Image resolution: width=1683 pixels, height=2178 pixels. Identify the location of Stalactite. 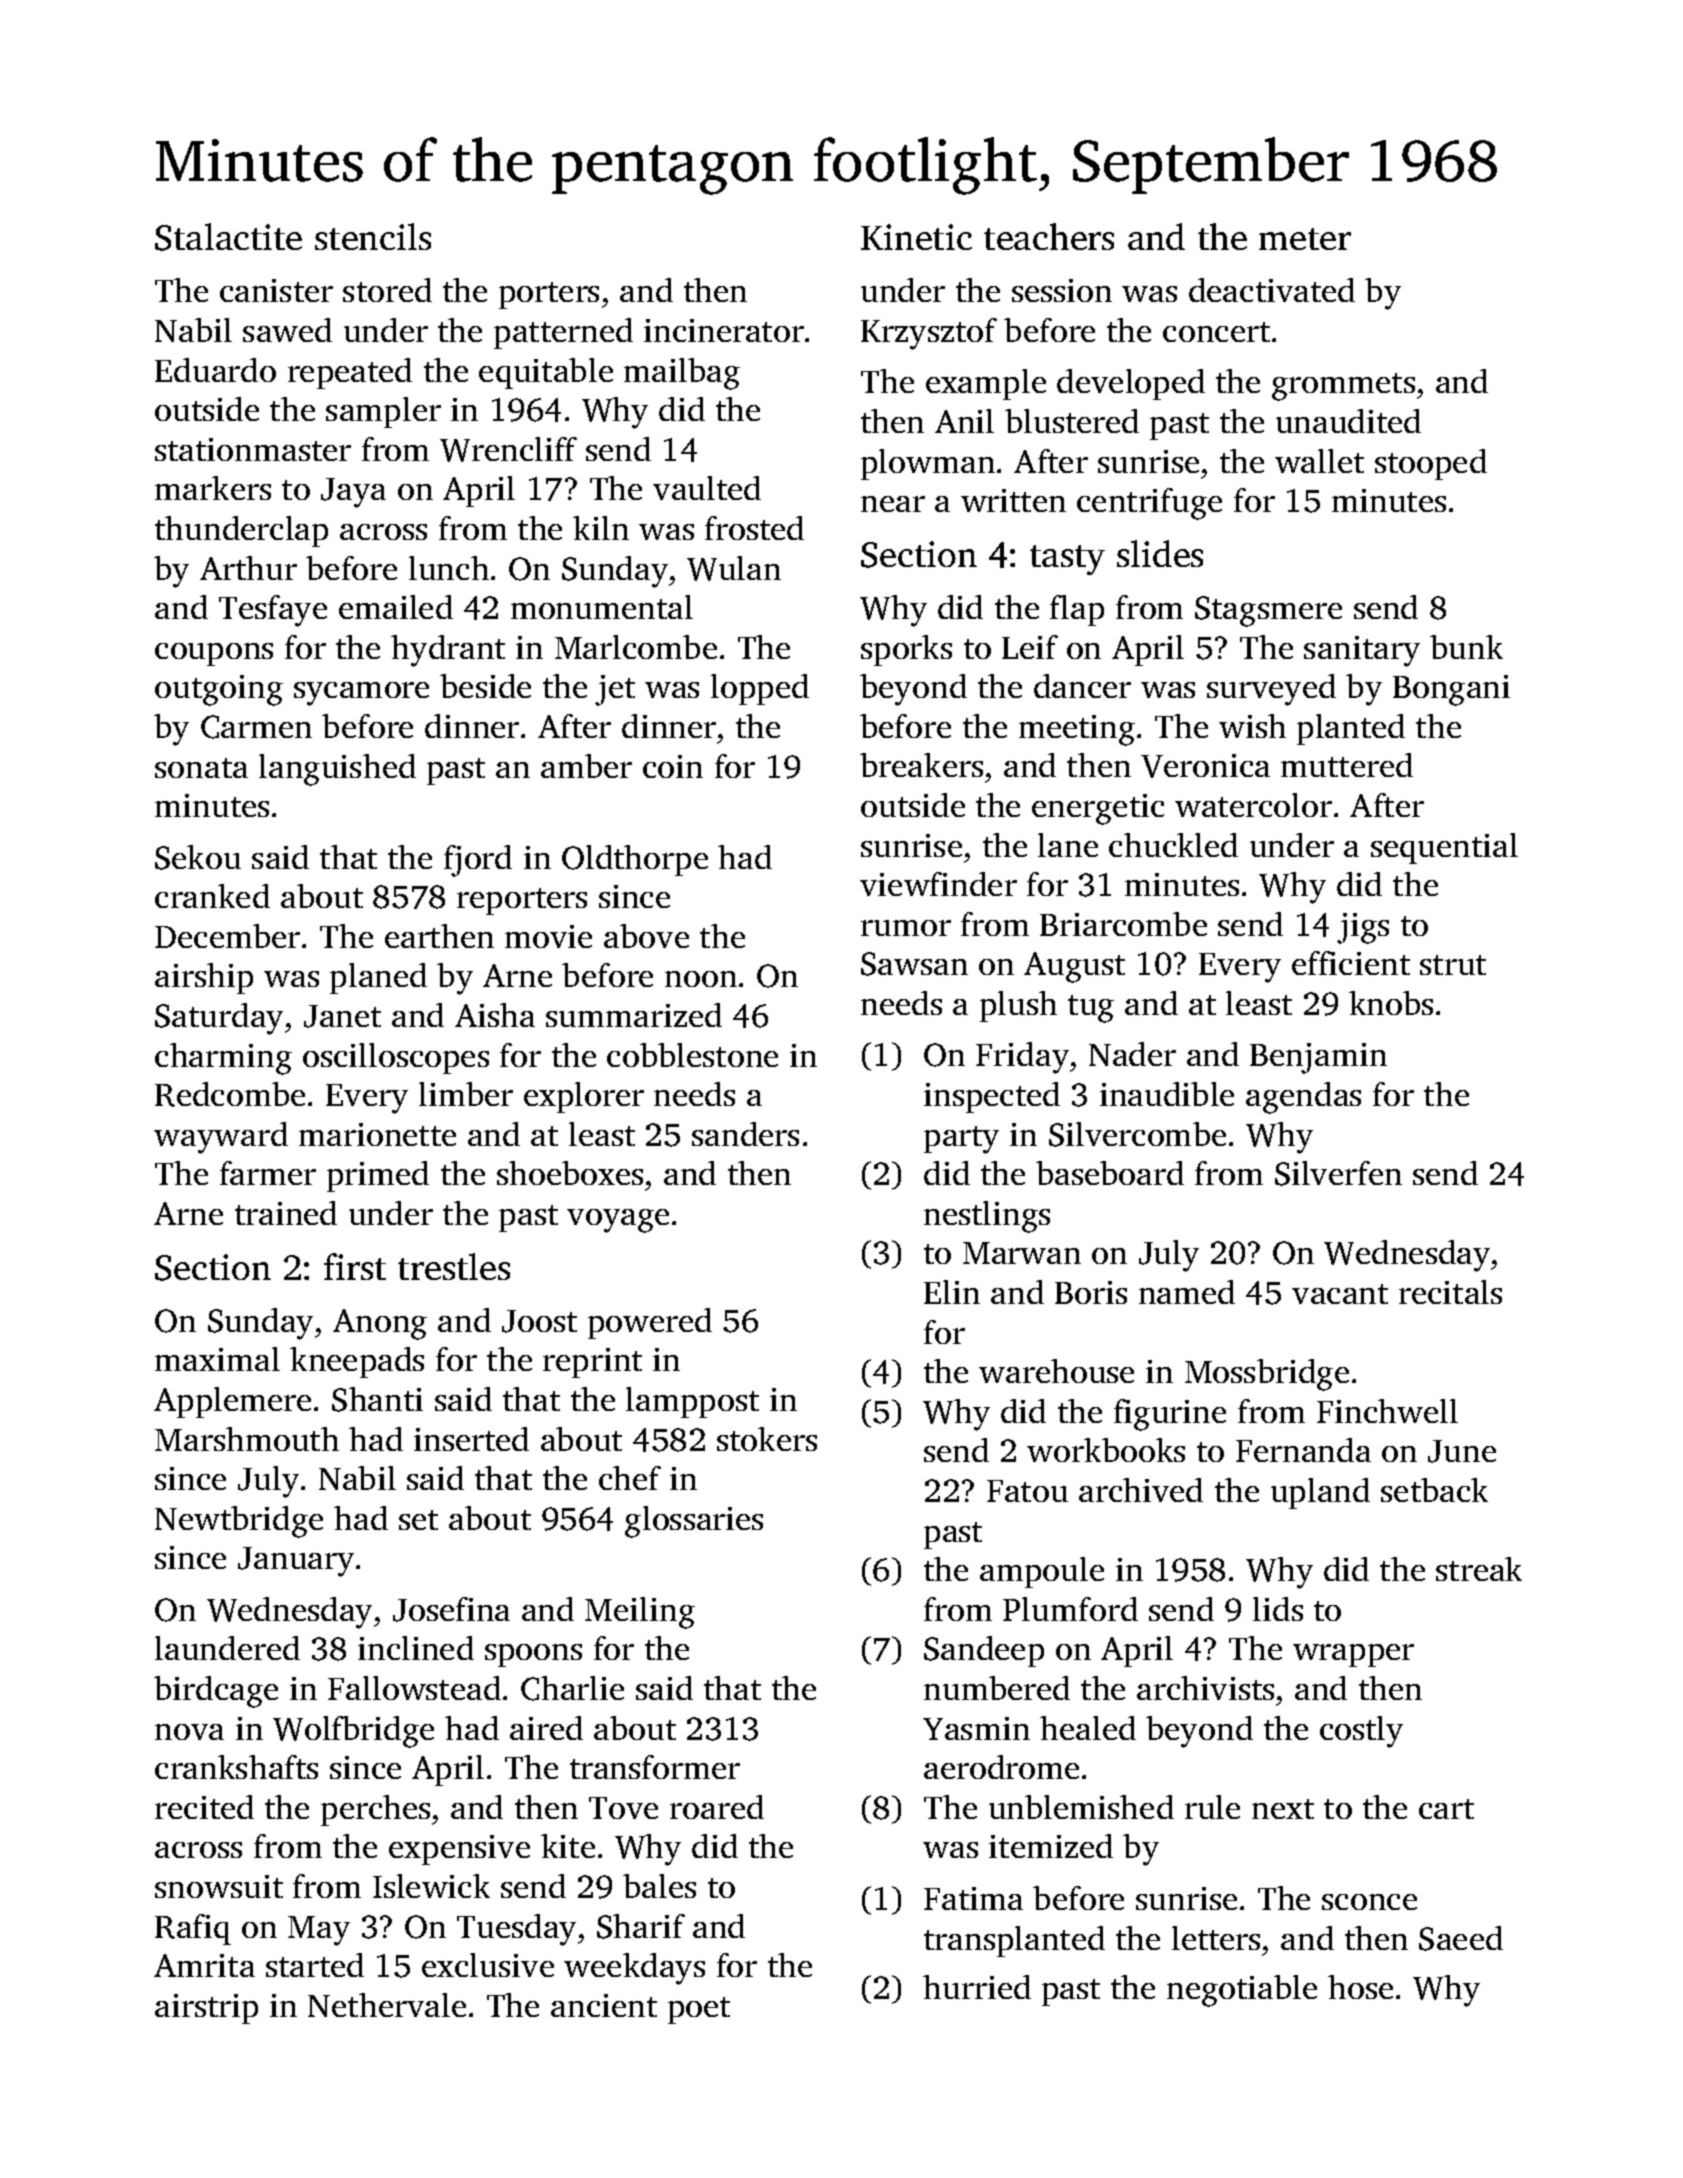
(228, 237).
